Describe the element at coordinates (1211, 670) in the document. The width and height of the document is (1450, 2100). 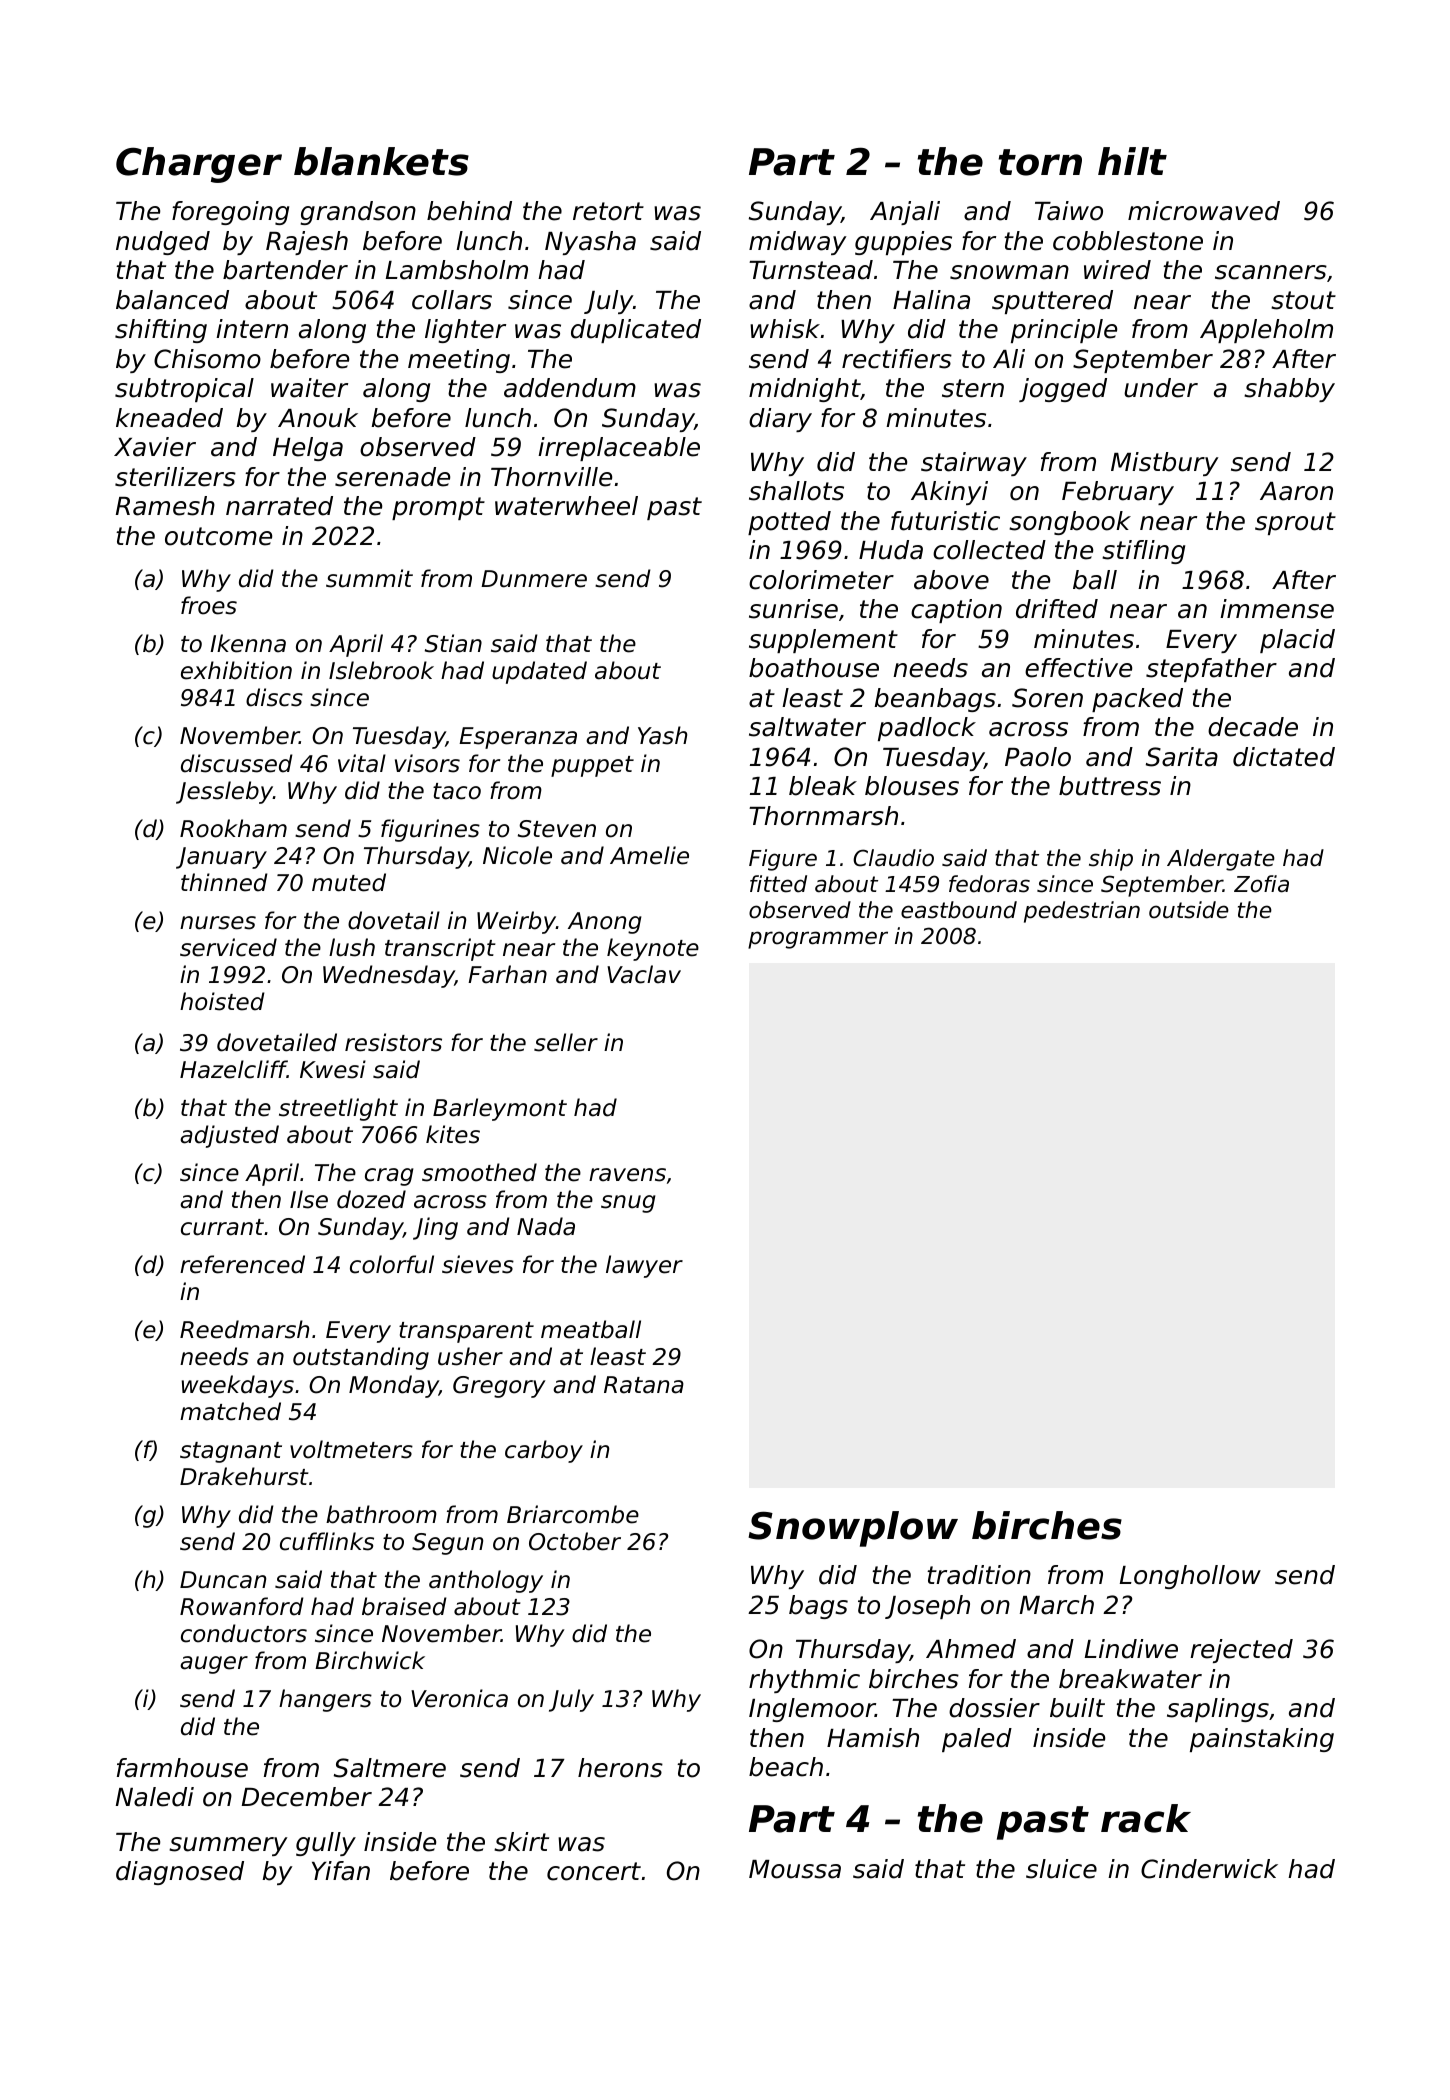
I see `stepfather` at that location.
